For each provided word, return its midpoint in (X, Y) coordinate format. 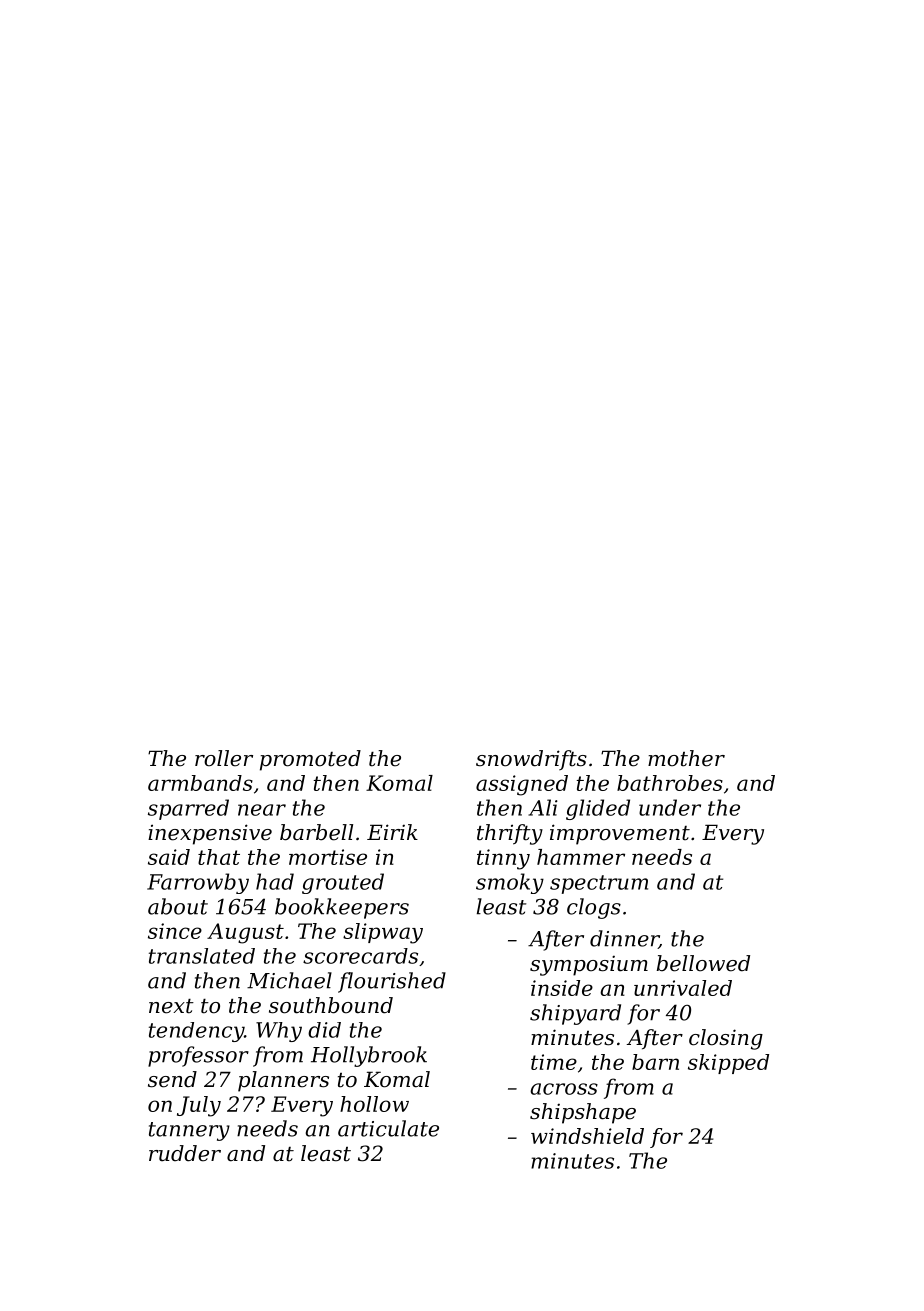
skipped (728, 1064)
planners (283, 1081)
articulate (388, 1128)
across (564, 1089)
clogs (594, 908)
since (175, 931)
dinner (624, 939)
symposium (589, 965)
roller (224, 758)
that (219, 857)
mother (686, 758)
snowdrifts (531, 760)
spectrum (599, 884)
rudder (185, 1153)
